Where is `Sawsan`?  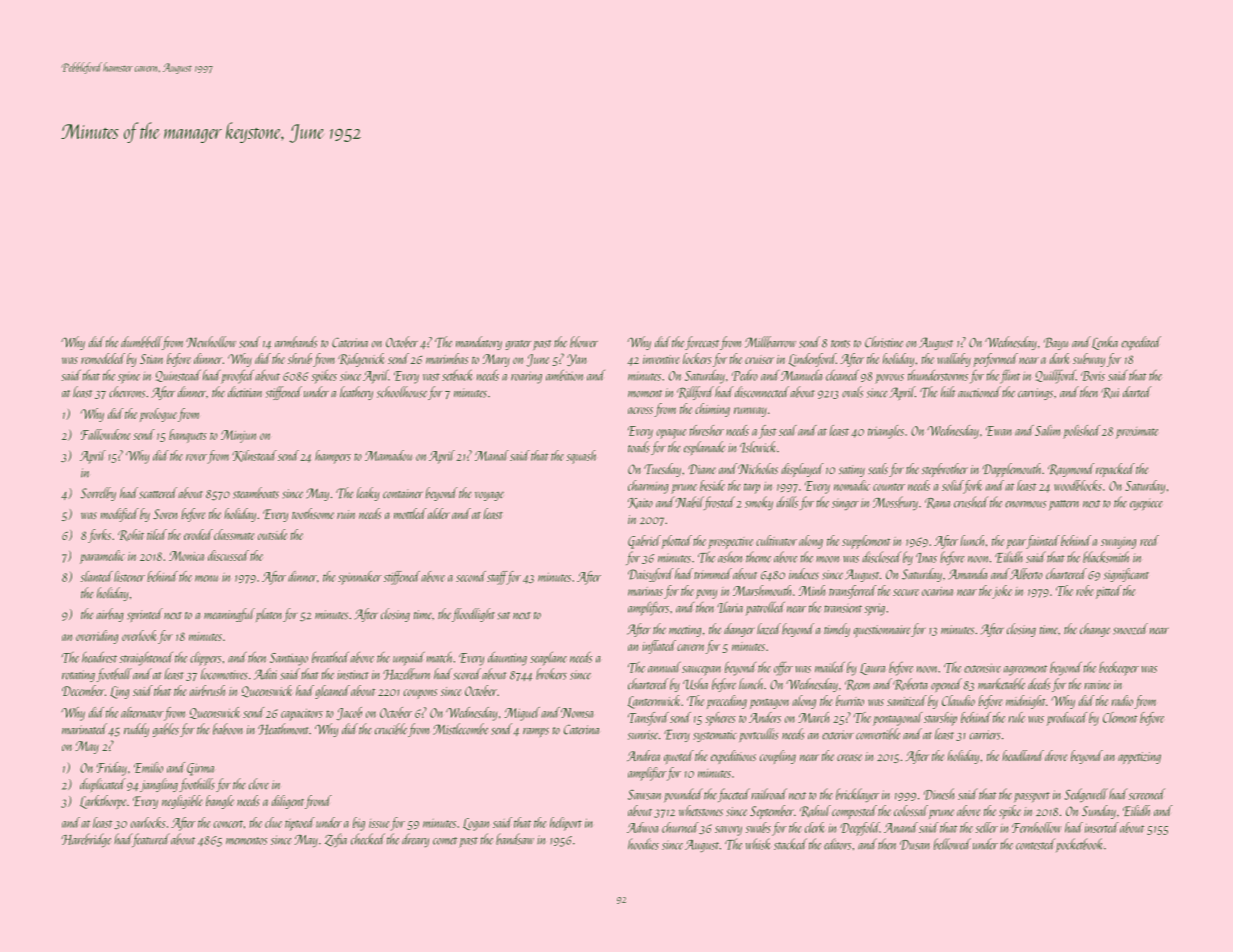 Sawsan is located at coordinates (644, 795).
